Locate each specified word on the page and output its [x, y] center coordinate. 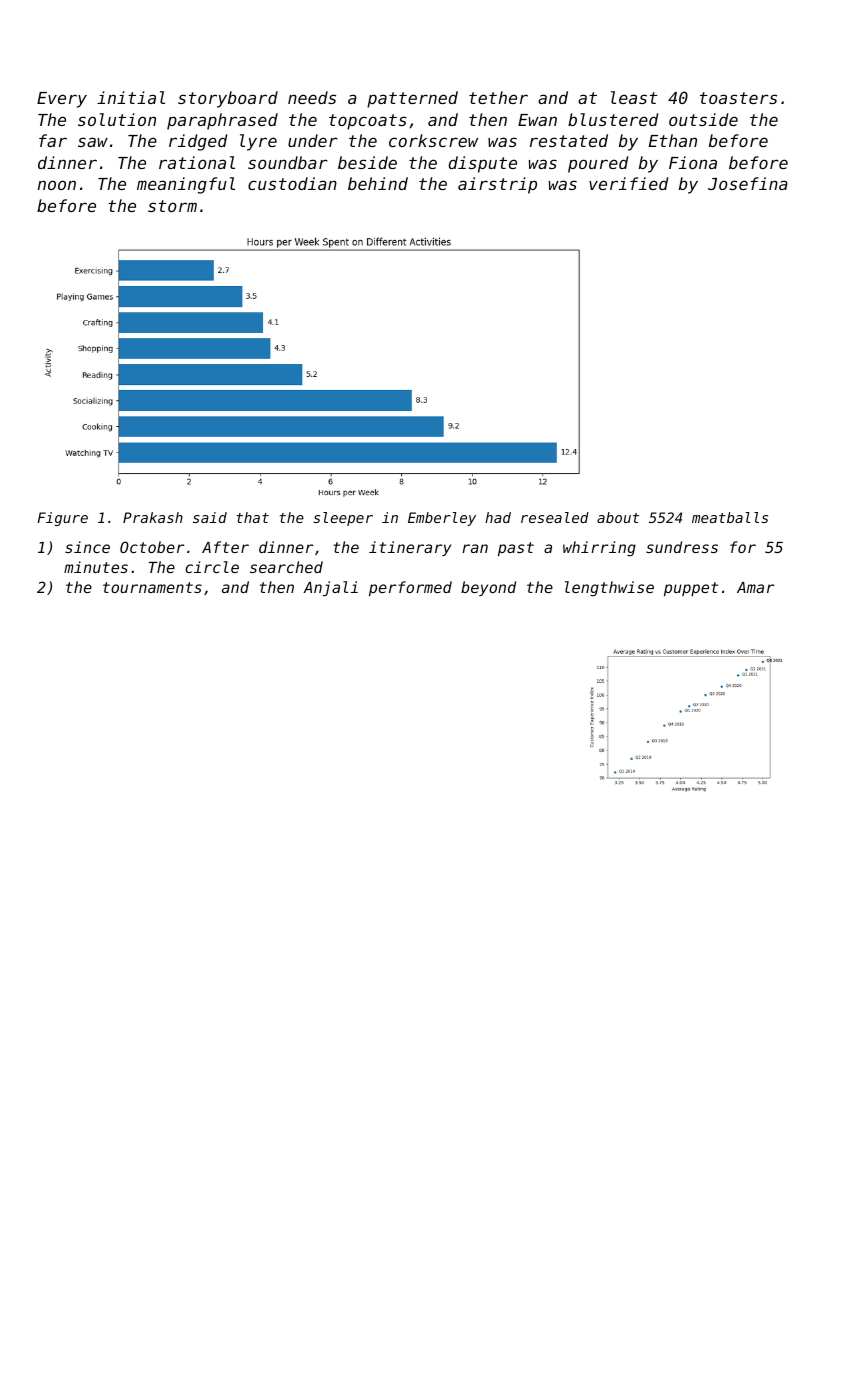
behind [378, 183]
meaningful [186, 185]
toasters [738, 98]
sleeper [343, 519]
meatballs [730, 517]
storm [172, 206]
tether [498, 97]
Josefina [748, 183]
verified [628, 183]
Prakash [153, 517]
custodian [292, 183]
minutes [96, 567]
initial [131, 97]
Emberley [442, 519]
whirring [599, 549]
